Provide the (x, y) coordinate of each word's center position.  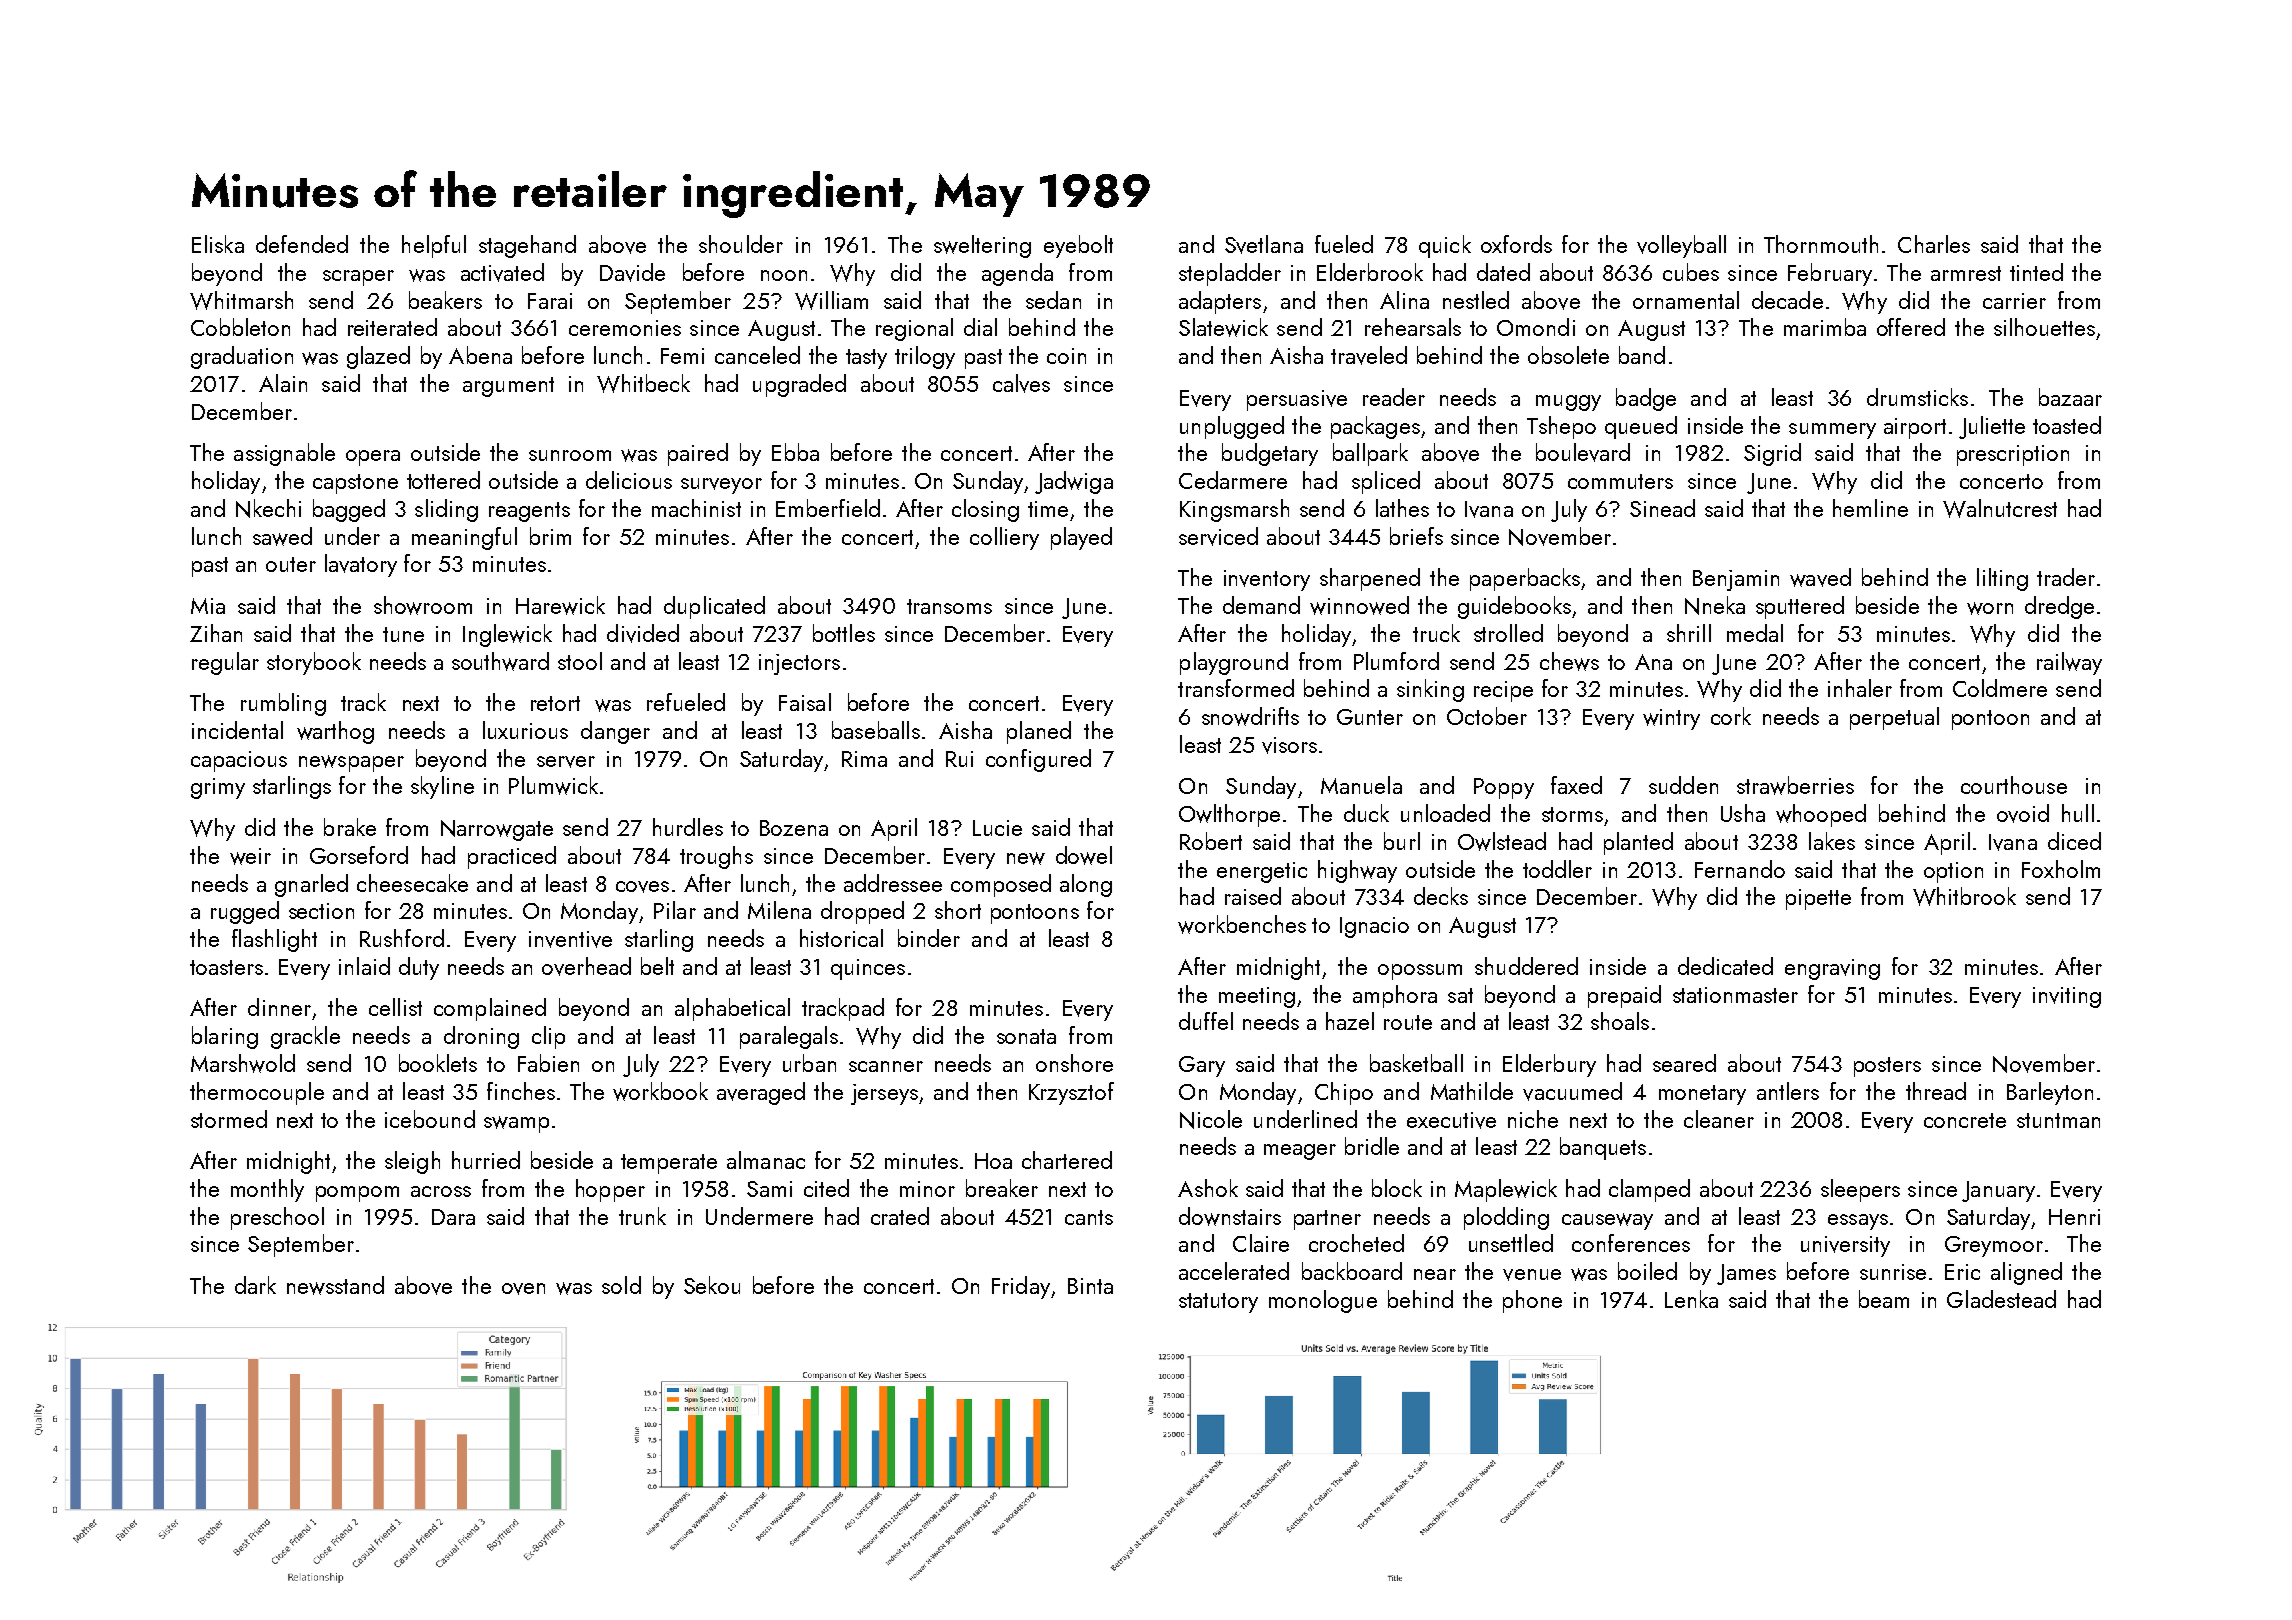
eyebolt (1078, 246)
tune (403, 634)
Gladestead (2001, 1299)
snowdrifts (1250, 716)
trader (2066, 577)
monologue (1323, 1301)
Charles (1934, 244)
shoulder (741, 244)
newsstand (335, 1285)
